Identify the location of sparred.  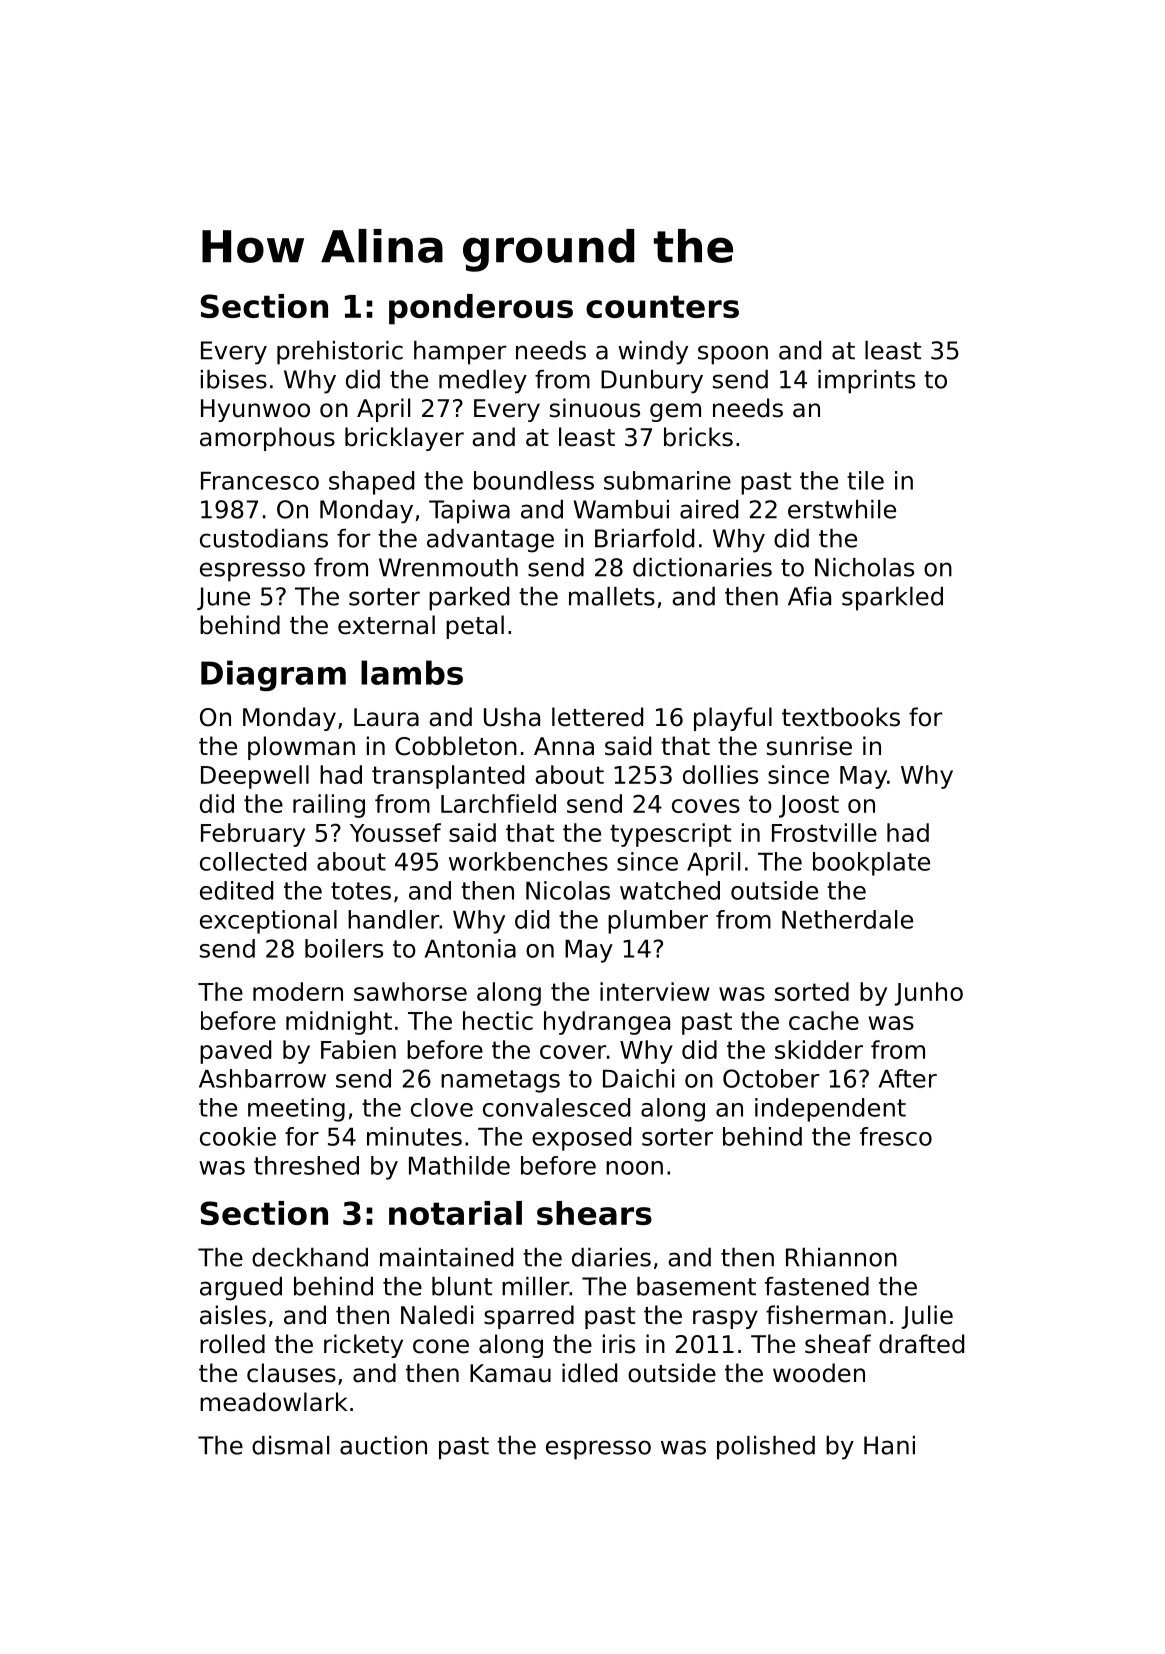
(529, 1317).
